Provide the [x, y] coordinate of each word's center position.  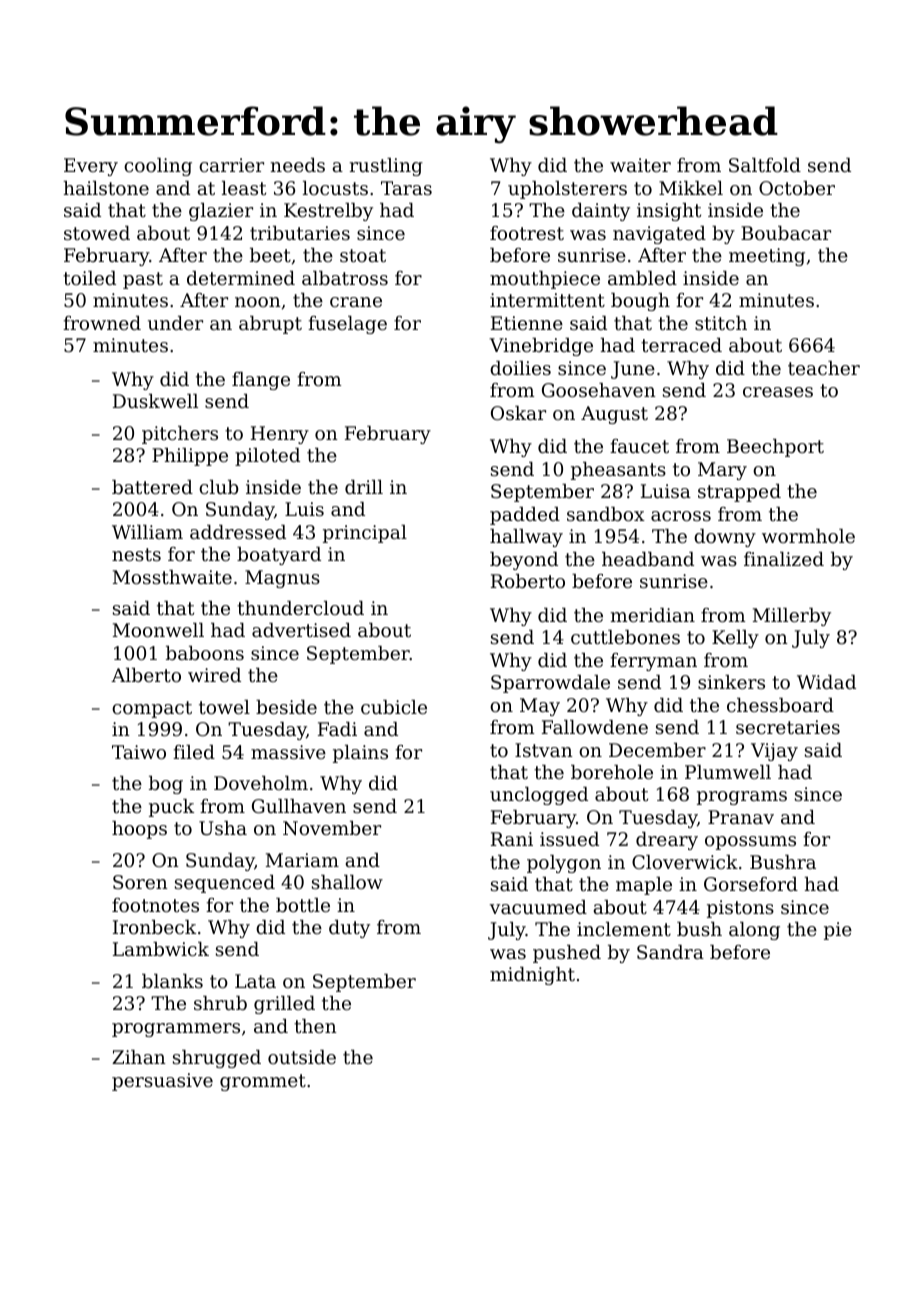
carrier [231, 165]
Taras [406, 188]
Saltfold [765, 165]
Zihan [139, 1057]
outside [302, 1057]
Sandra [670, 952]
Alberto [146, 675]
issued [569, 839]
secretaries [788, 727]
